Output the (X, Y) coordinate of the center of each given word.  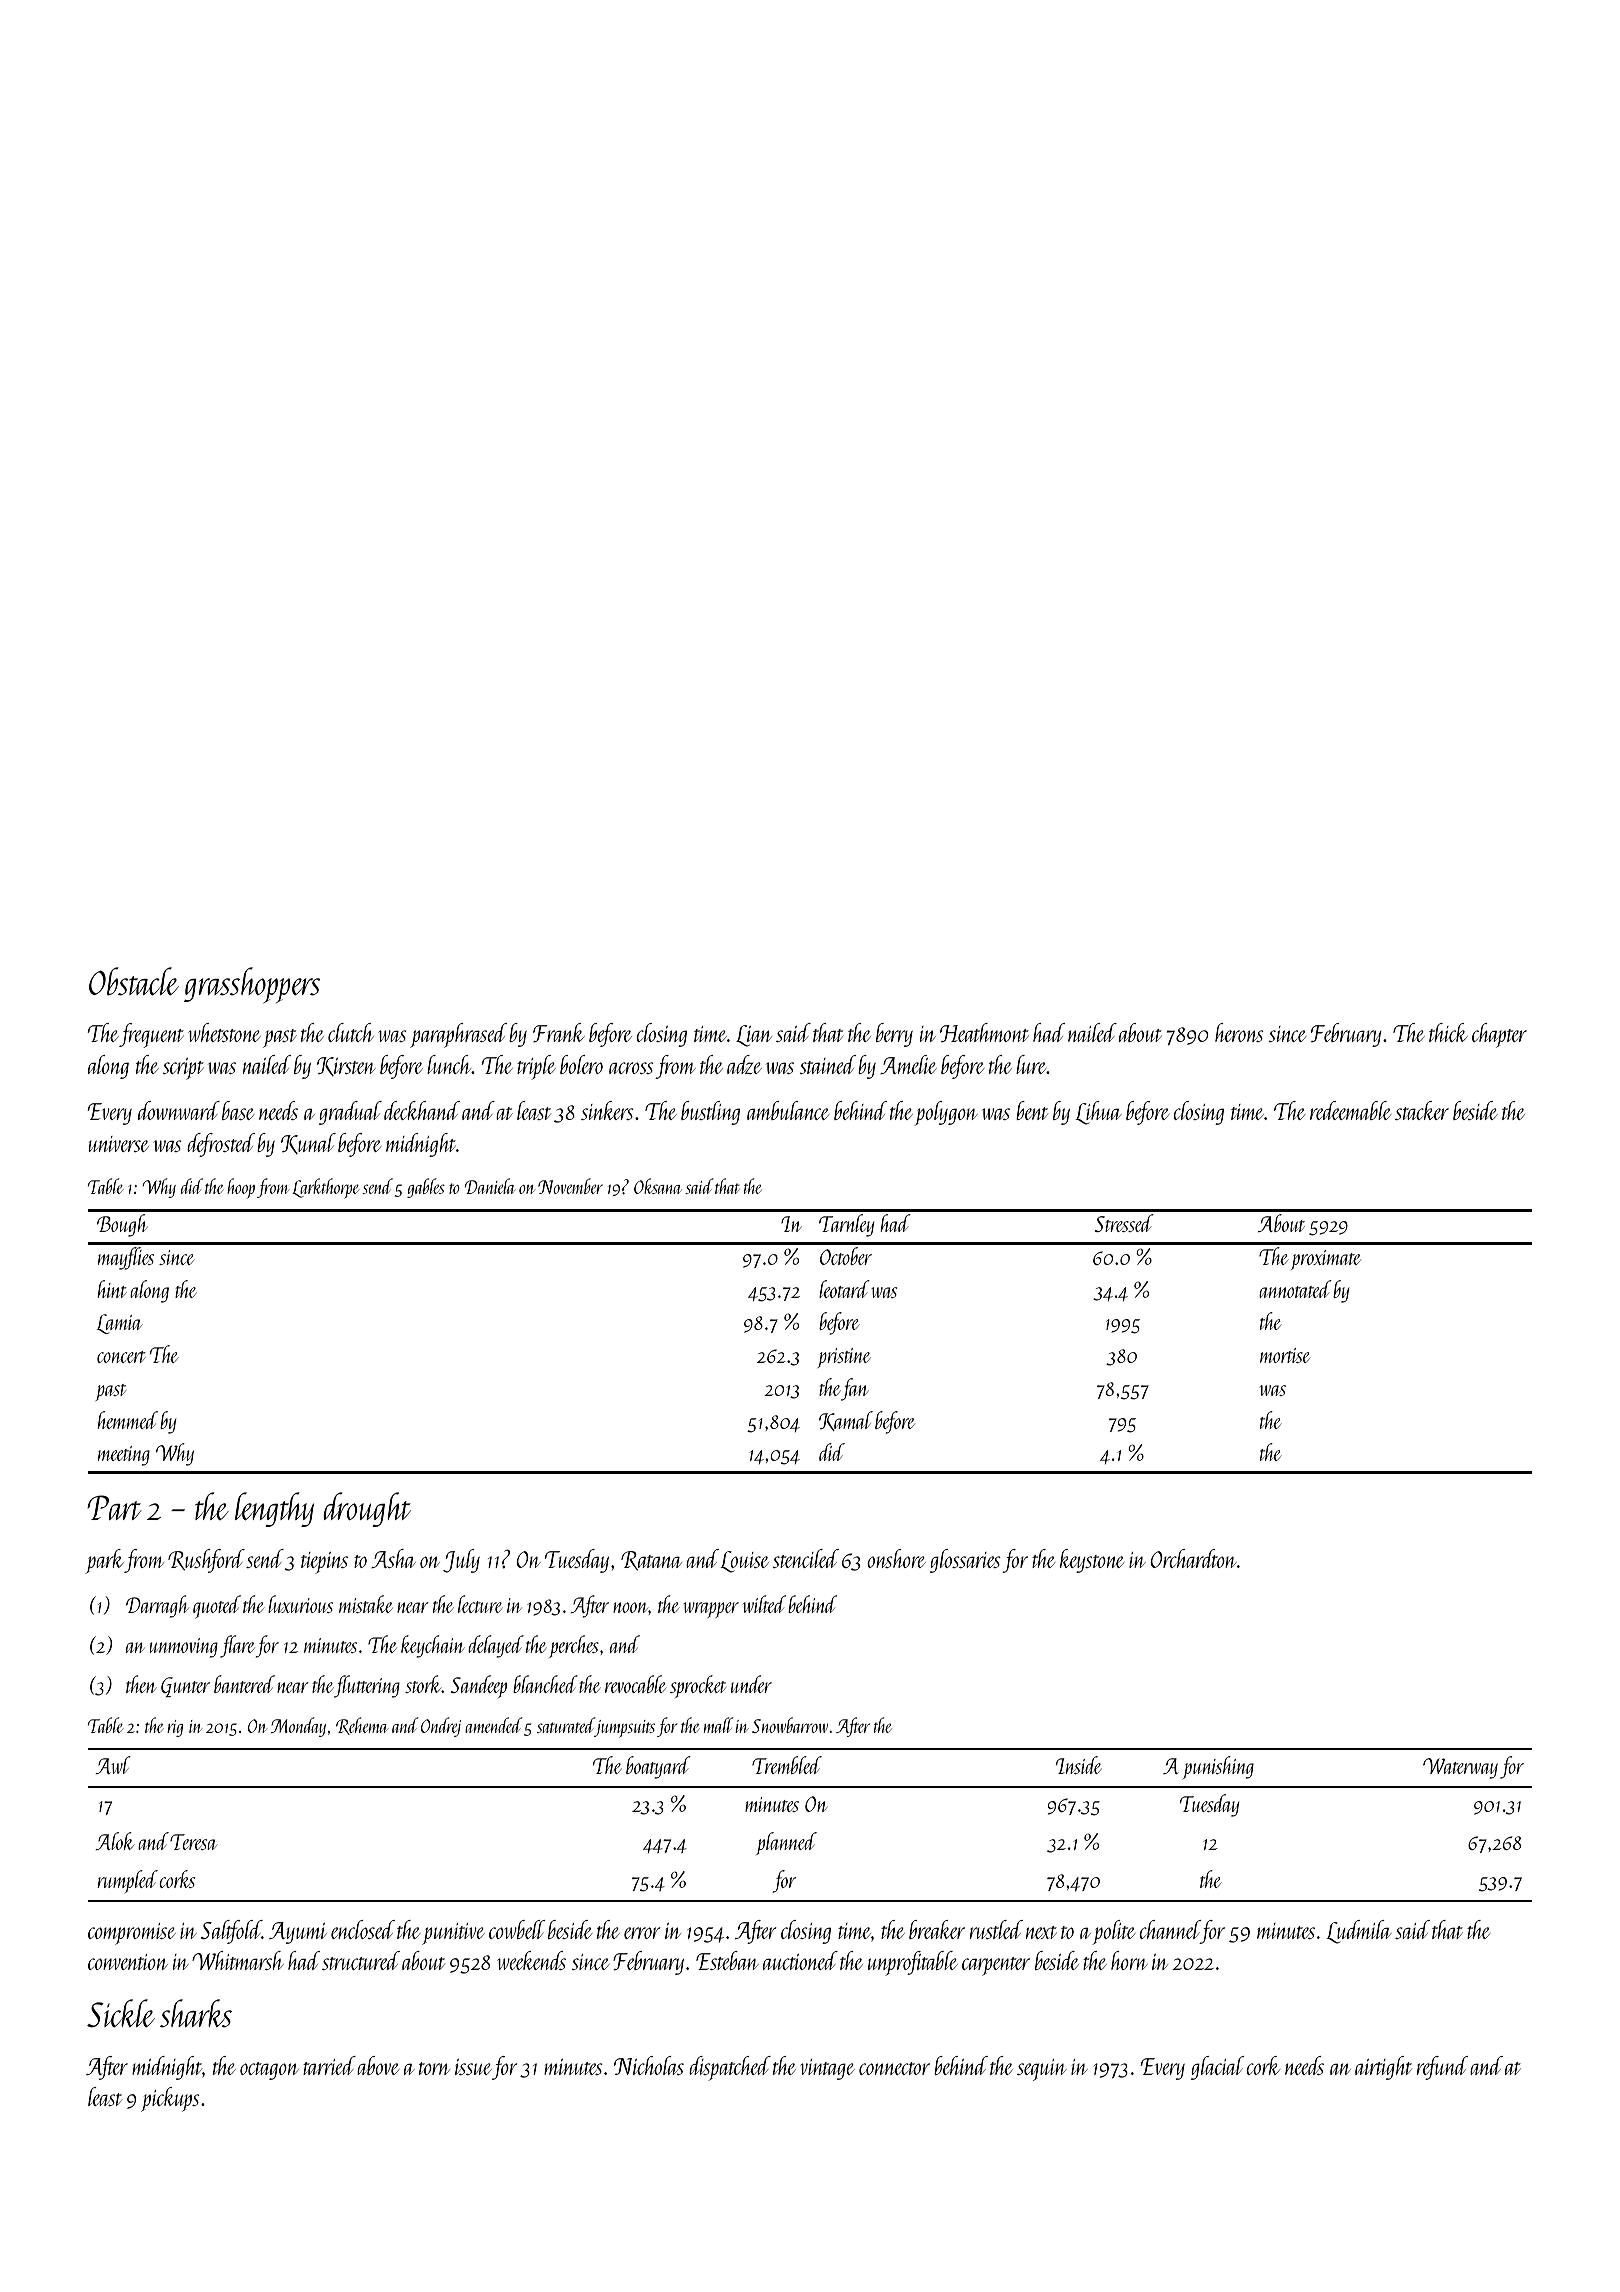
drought (367, 1509)
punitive (453, 1934)
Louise (744, 1562)
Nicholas (649, 2065)
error (642, 1933)
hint (112, 1289)
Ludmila (1358, 1932)
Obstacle (134, 981)
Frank (559, 1032)
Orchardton (1193, 1558)
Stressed (1124, 1223)
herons (1239, 1032)
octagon (269, 2071)
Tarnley (846, 1225)
